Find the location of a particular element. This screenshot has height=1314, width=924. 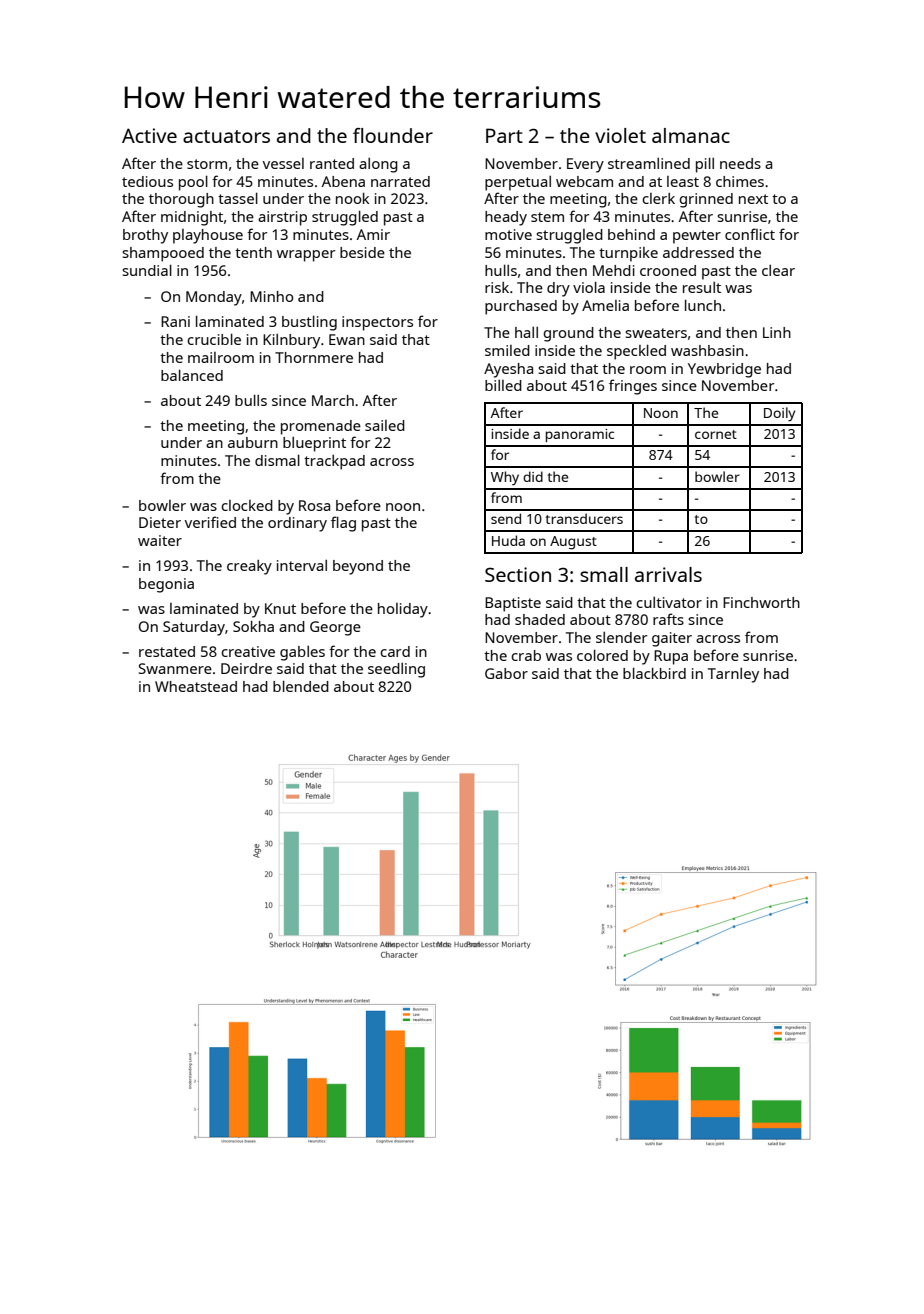

dismal is located at coordinates (277, 460).
